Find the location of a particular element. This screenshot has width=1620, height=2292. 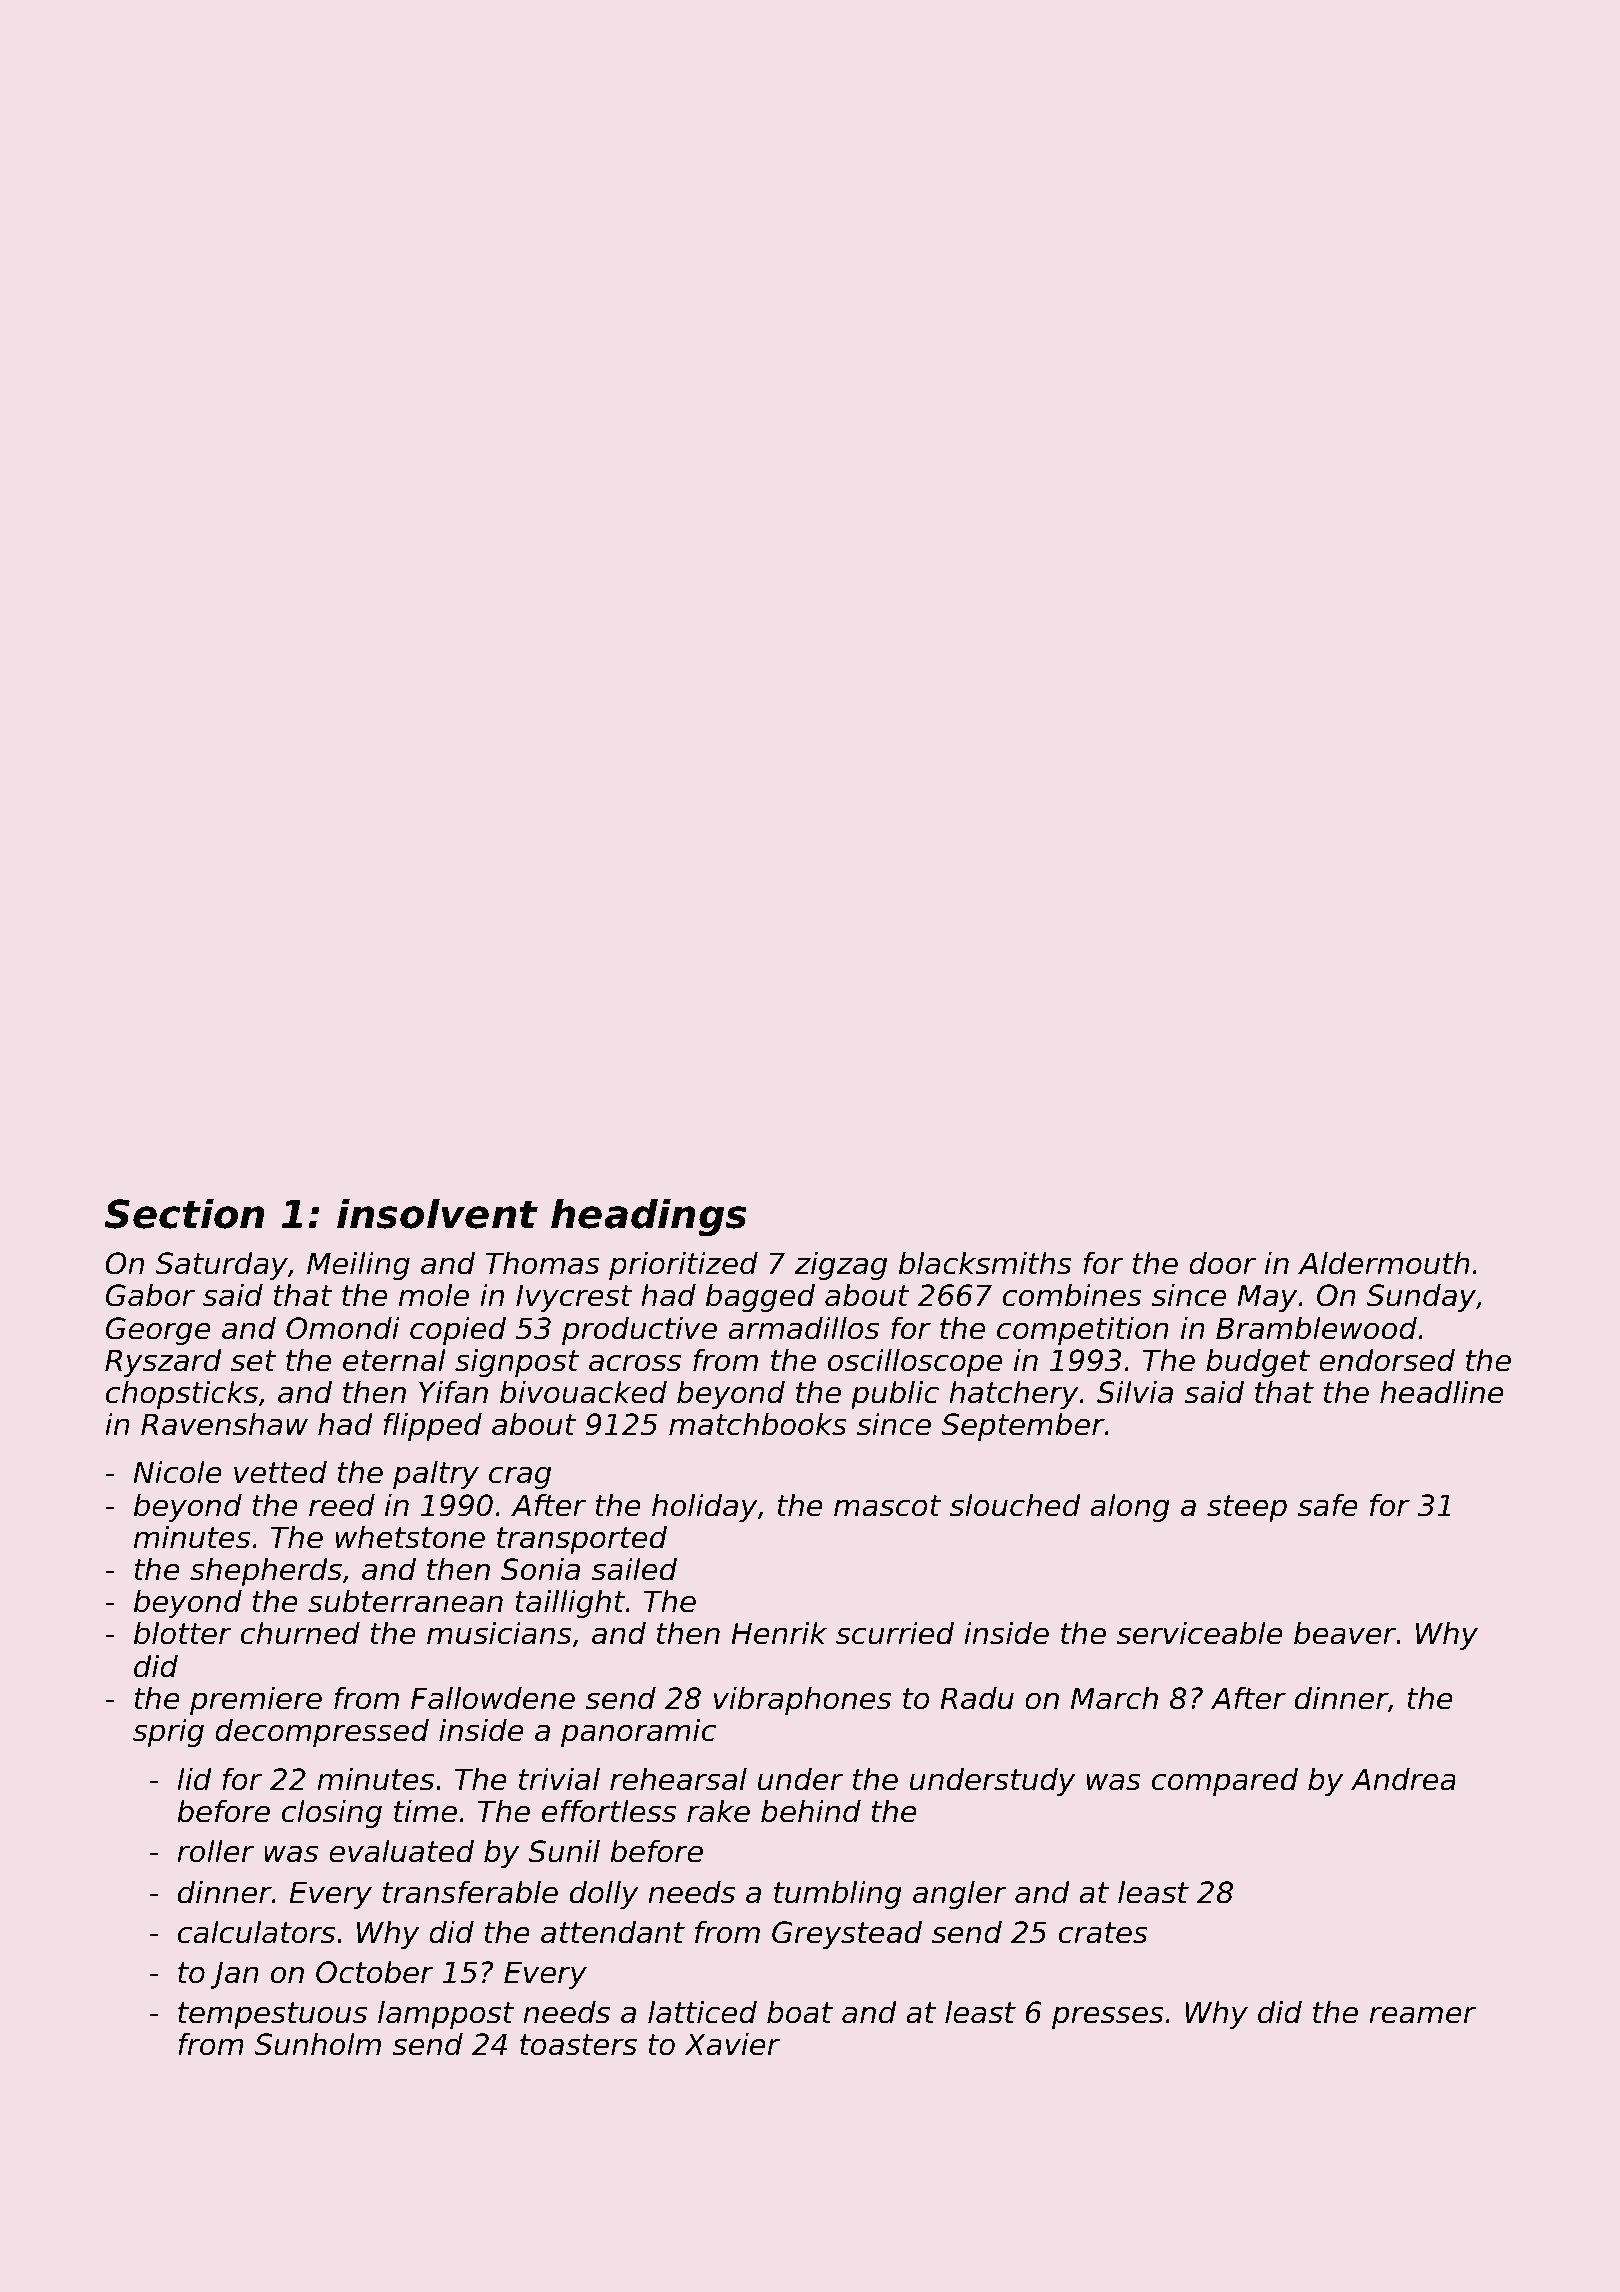

transported is located at coordinates (582, 1540).
